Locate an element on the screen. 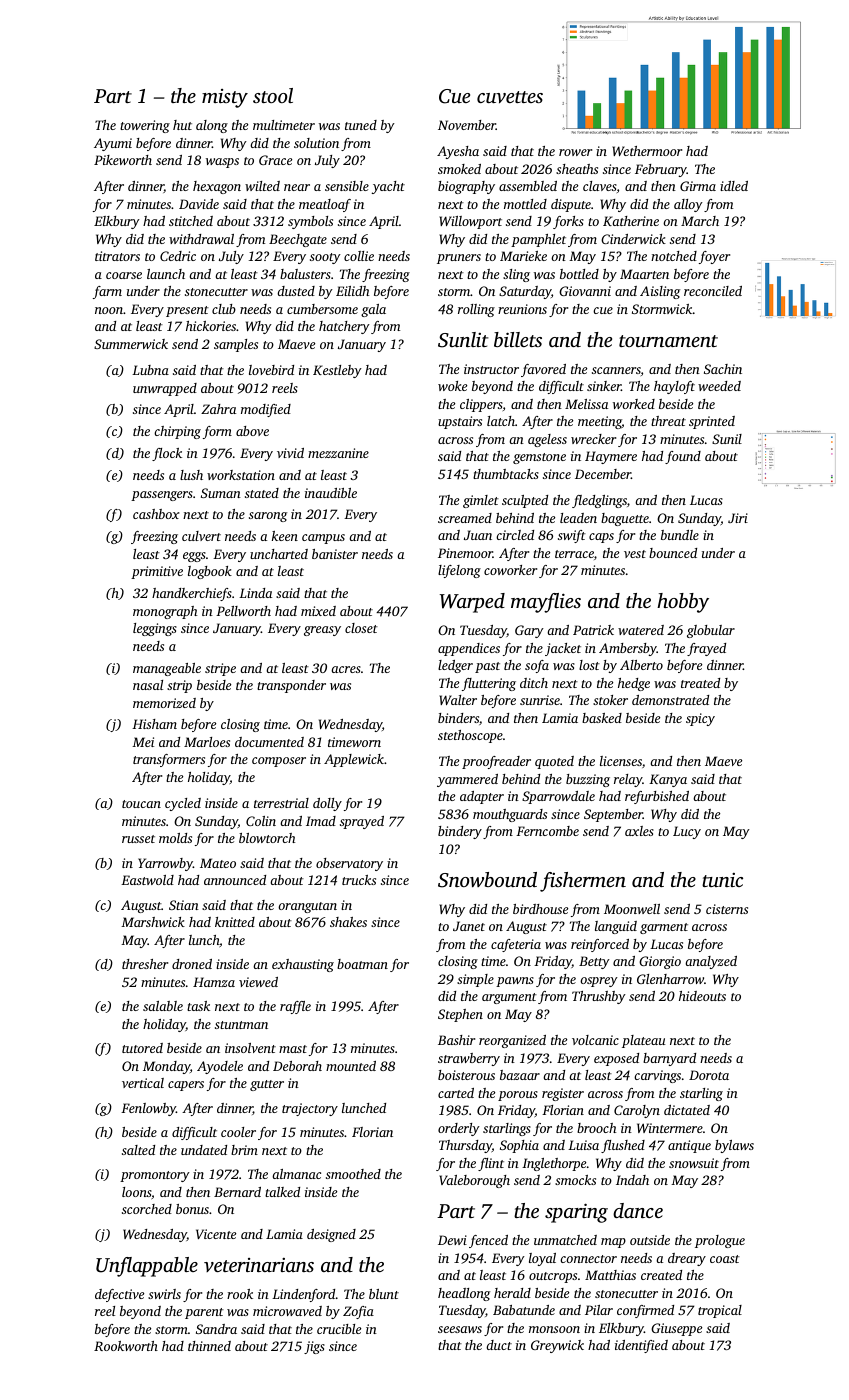 The image size is (849, 1400). fluttering is located at coordinates (489, 684).
